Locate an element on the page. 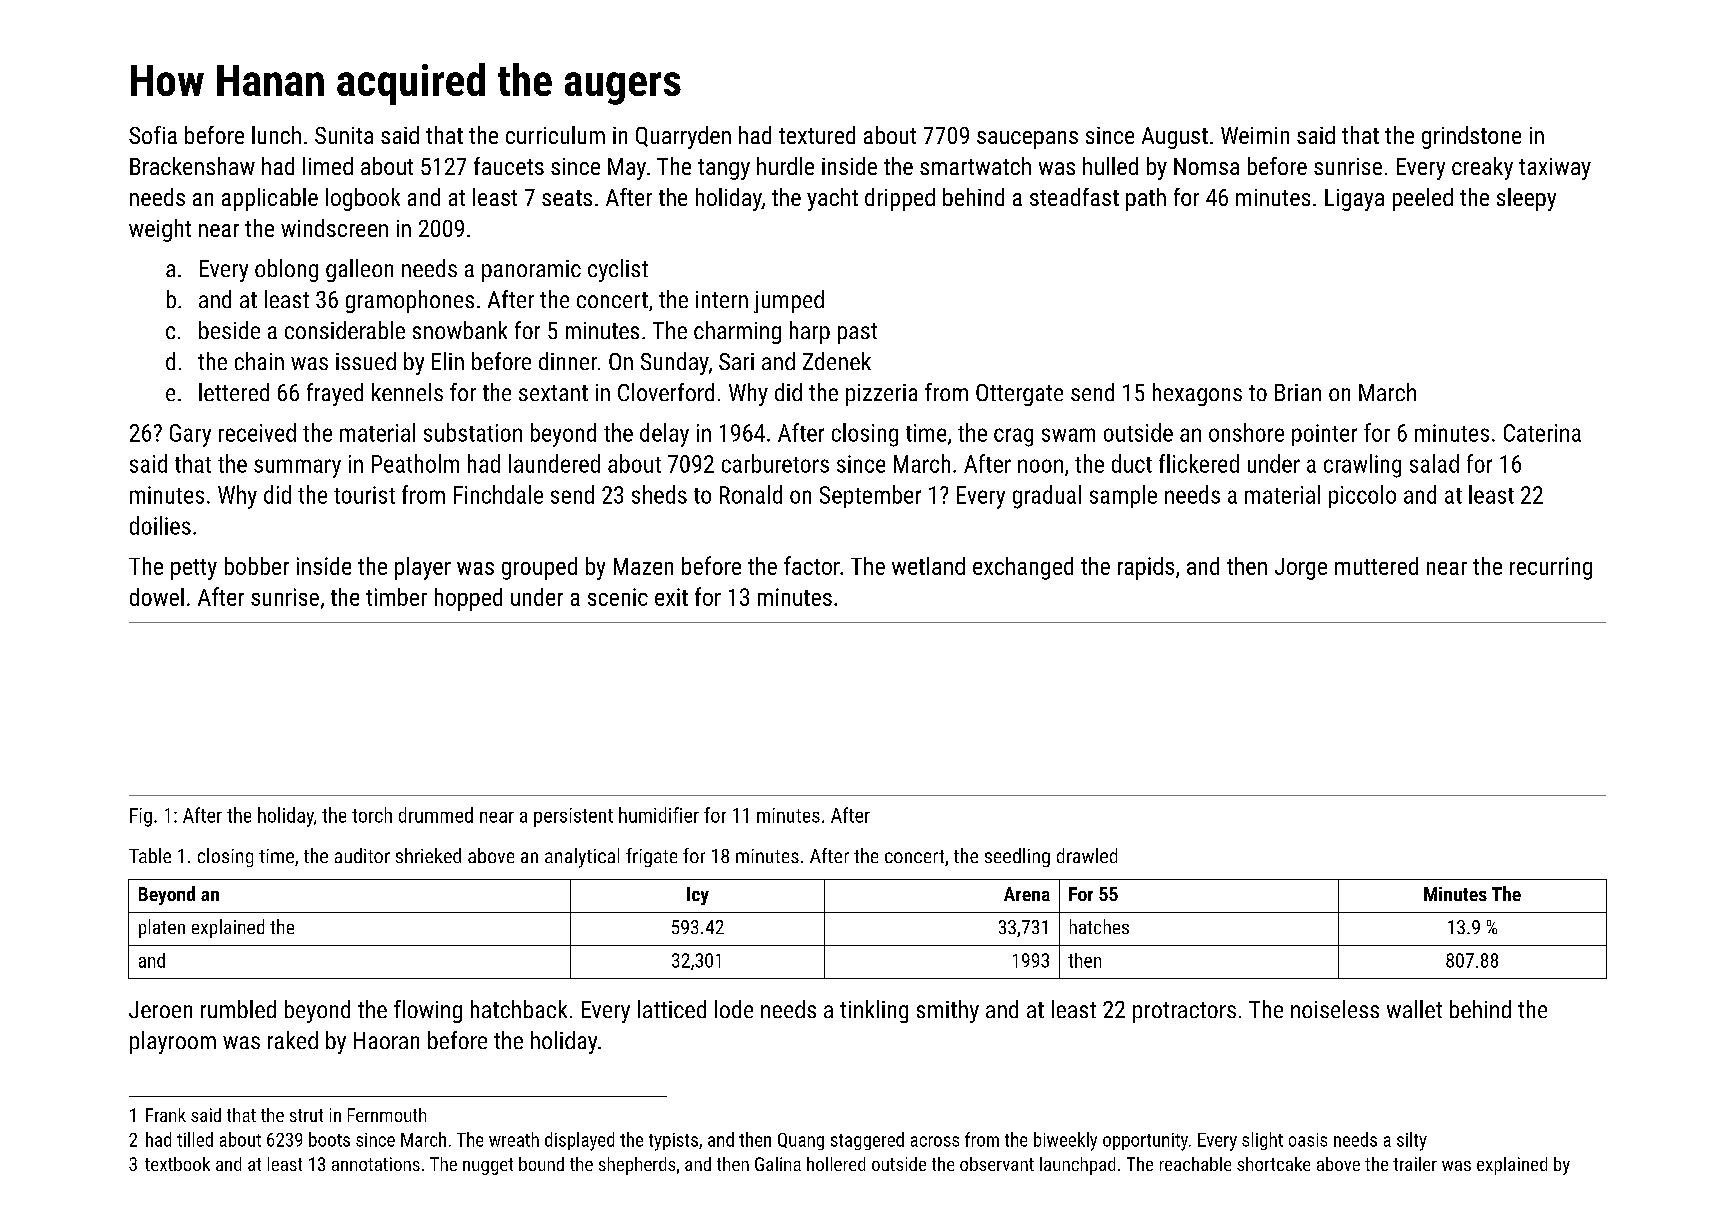 The height and width of the document is (1226, 1735). hexagons is located at coordinates (1197, 394).
